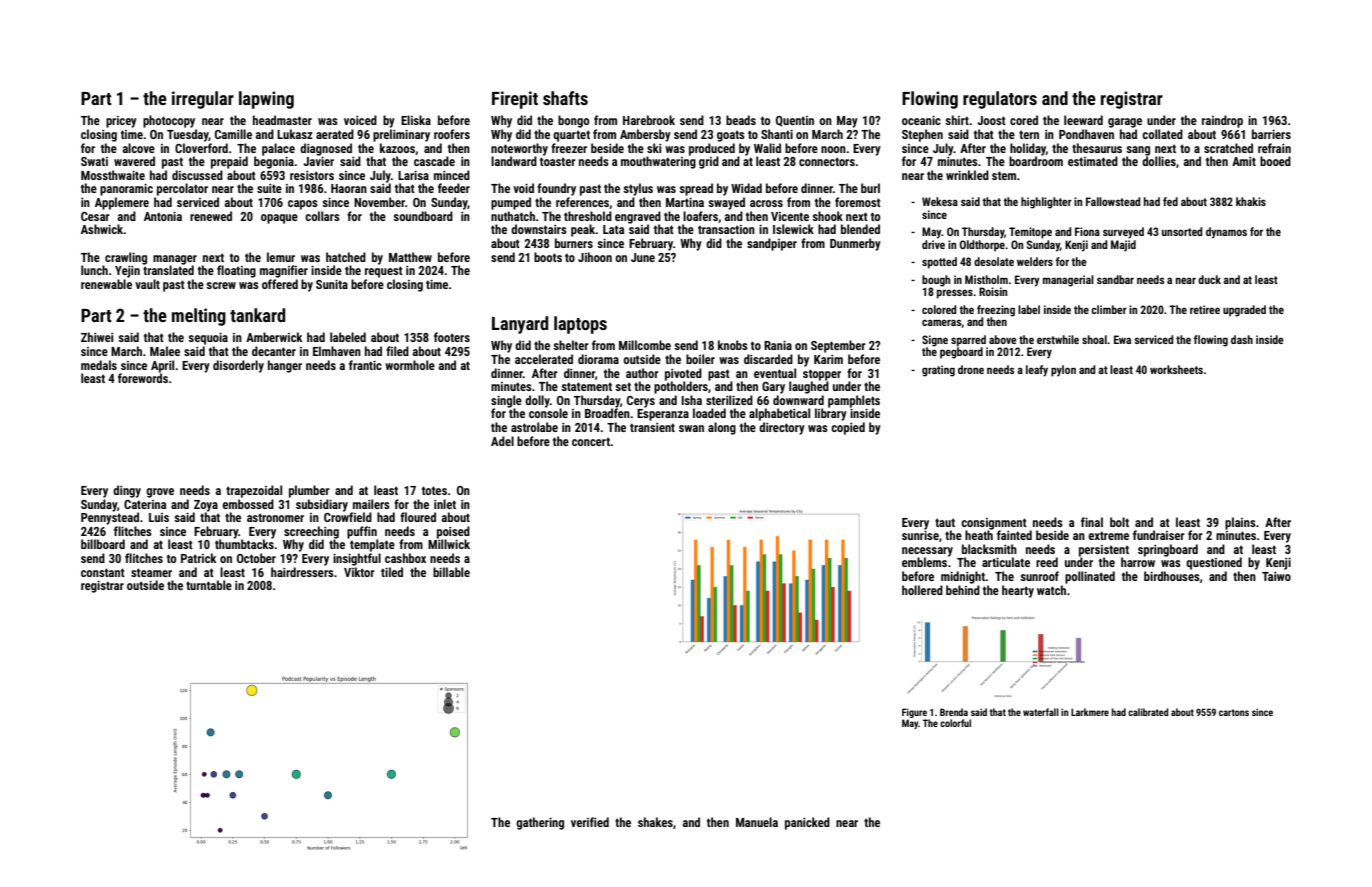  What do you see at coordinates (318, 161) in the document?
I see `Javier` at bounding box center [318, 161].
